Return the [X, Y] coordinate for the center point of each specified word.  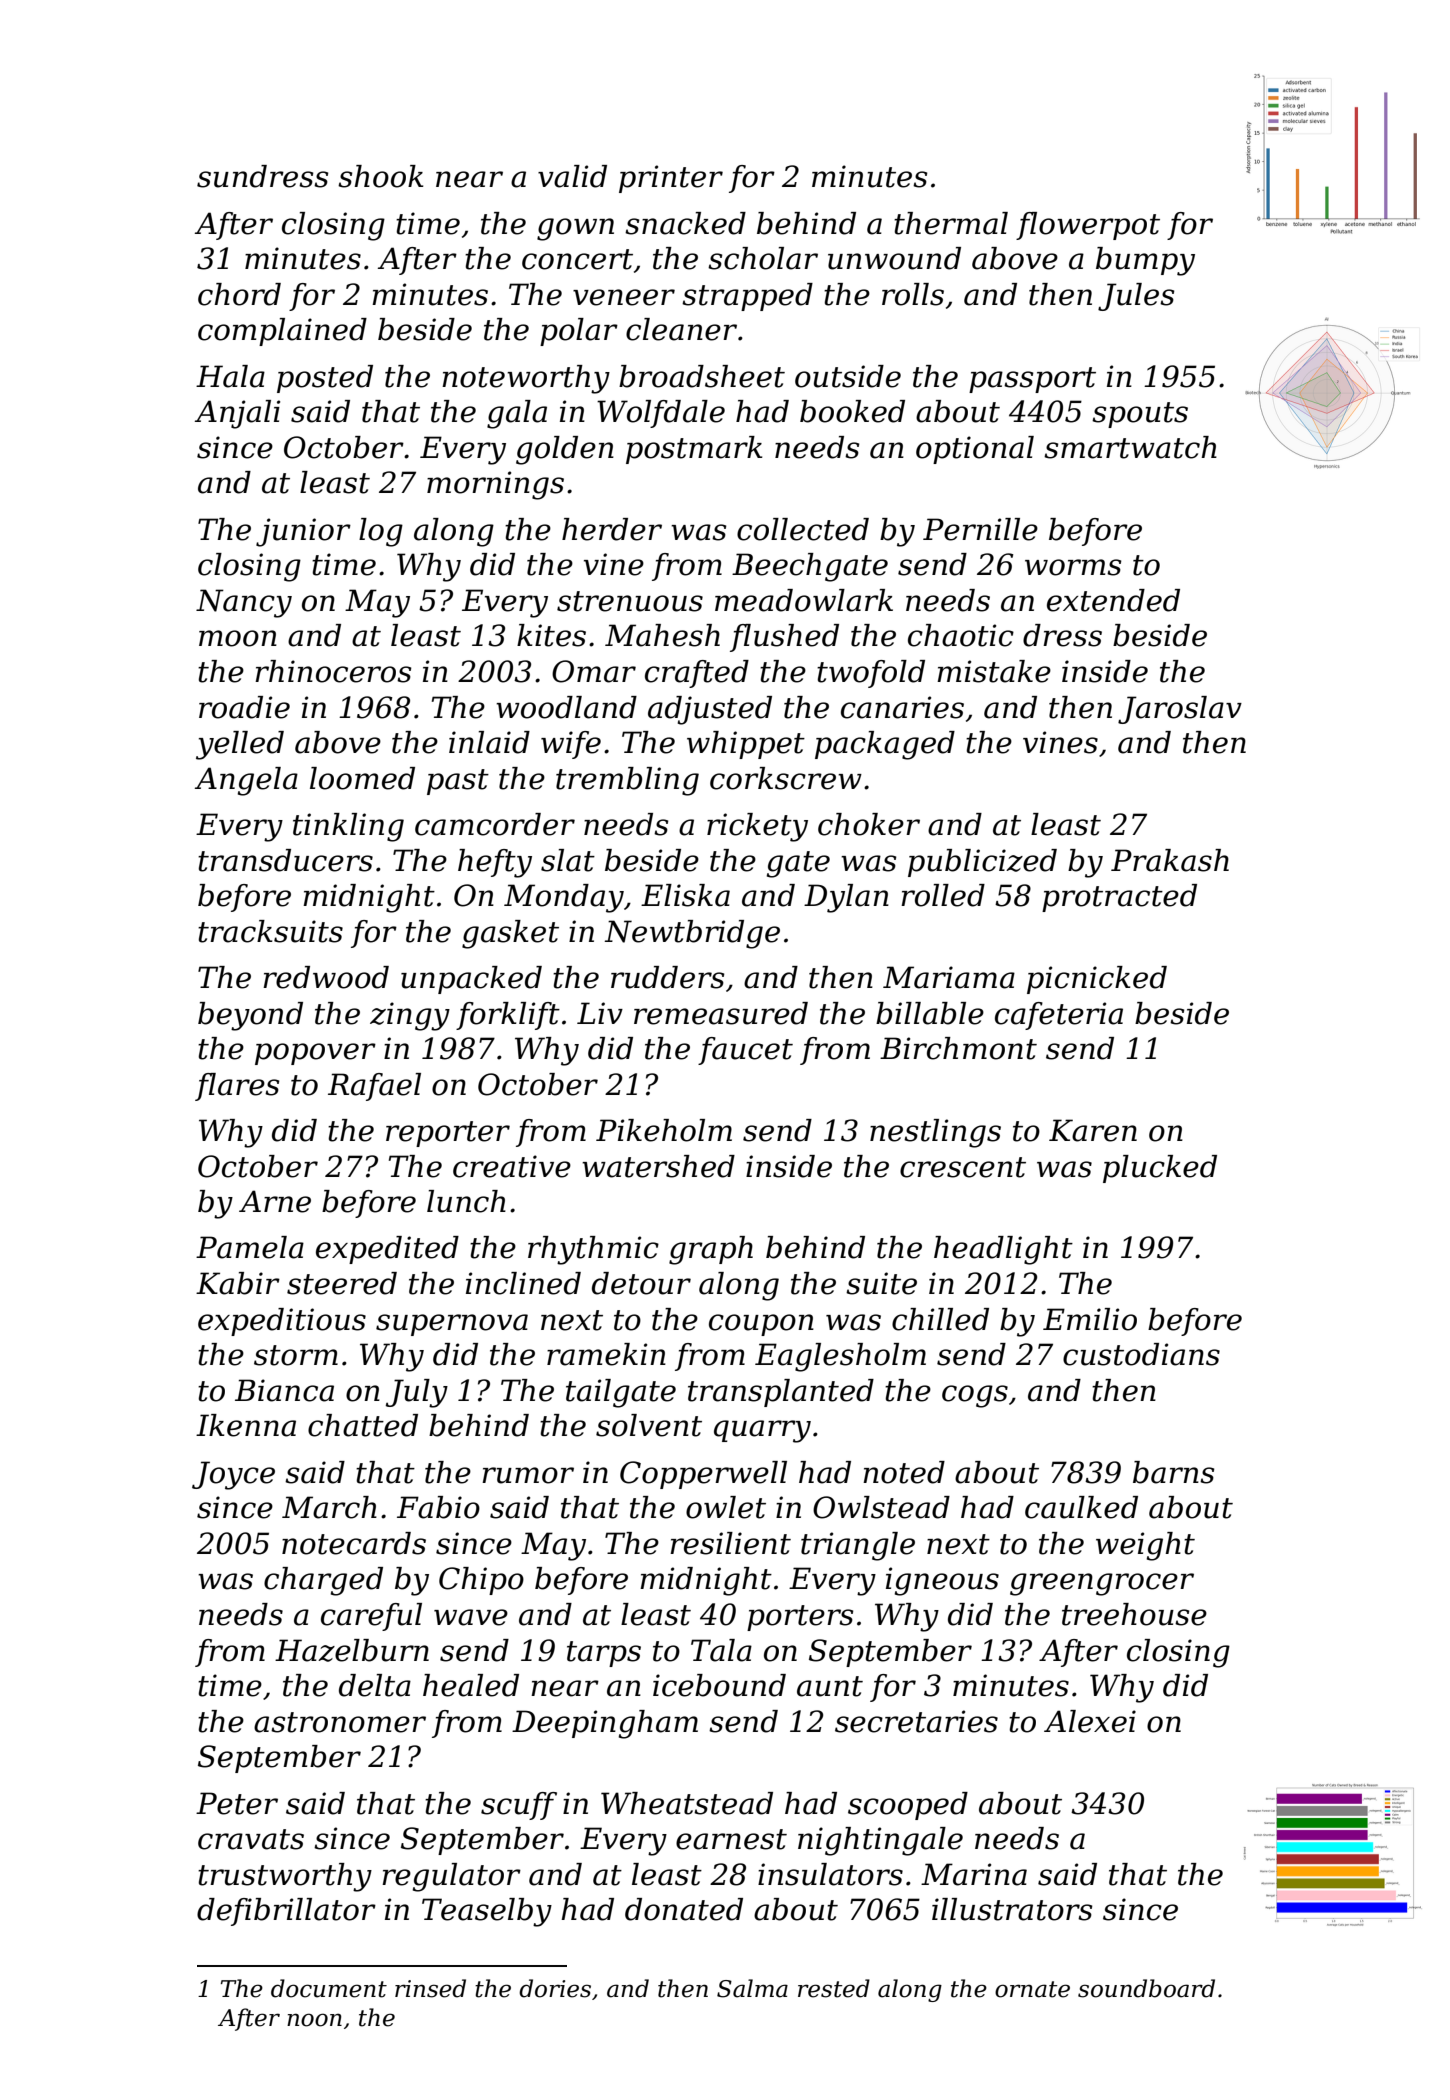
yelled [240, 745]
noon [314, 2020]
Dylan [846, 898]
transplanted [781, 1393]
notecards [354, 1543]
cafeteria [1059, 1016]
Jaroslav [1180, 710]
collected [803, 529]
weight [1145, 1546]
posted [325, 379]
